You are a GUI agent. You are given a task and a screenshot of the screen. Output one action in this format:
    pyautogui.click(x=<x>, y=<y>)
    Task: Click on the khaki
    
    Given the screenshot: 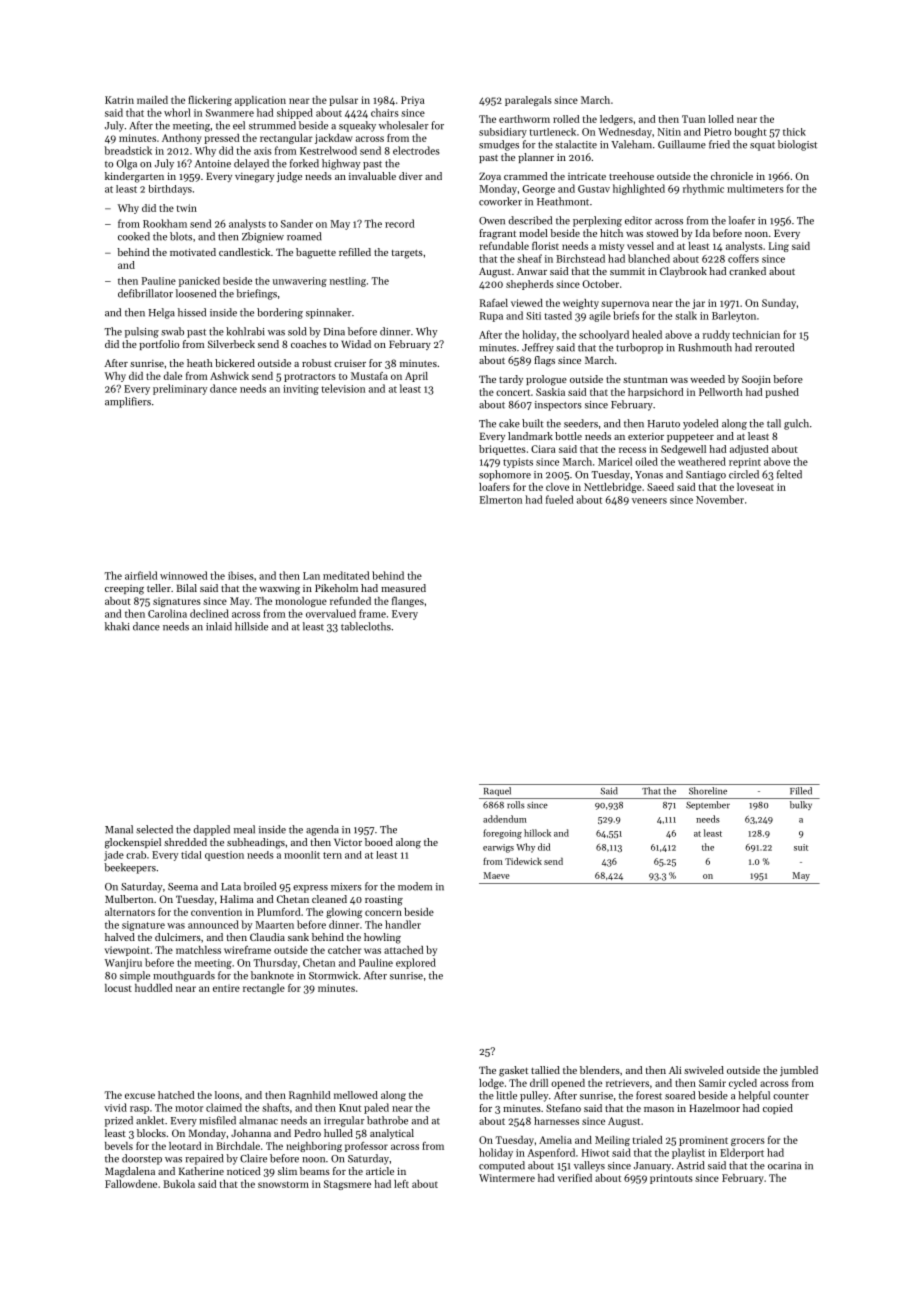 What is the action you would take?
    pyautogui.click(x=117, y=626)
